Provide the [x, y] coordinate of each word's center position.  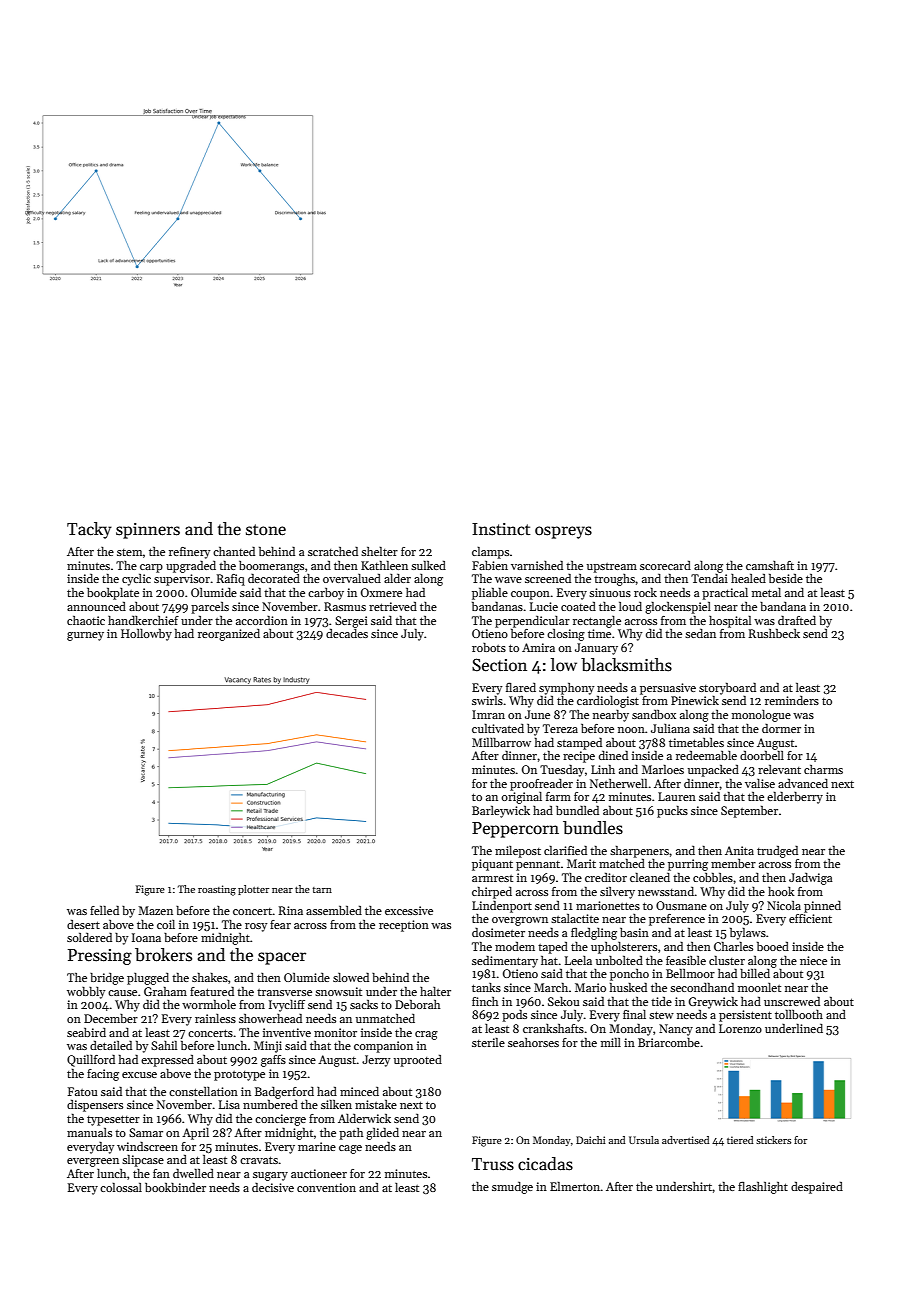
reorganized [229, 635]
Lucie [544, 606]
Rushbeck [774, 633]
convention [326, 1187]
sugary [270, 1176]
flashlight [763, 1188]
